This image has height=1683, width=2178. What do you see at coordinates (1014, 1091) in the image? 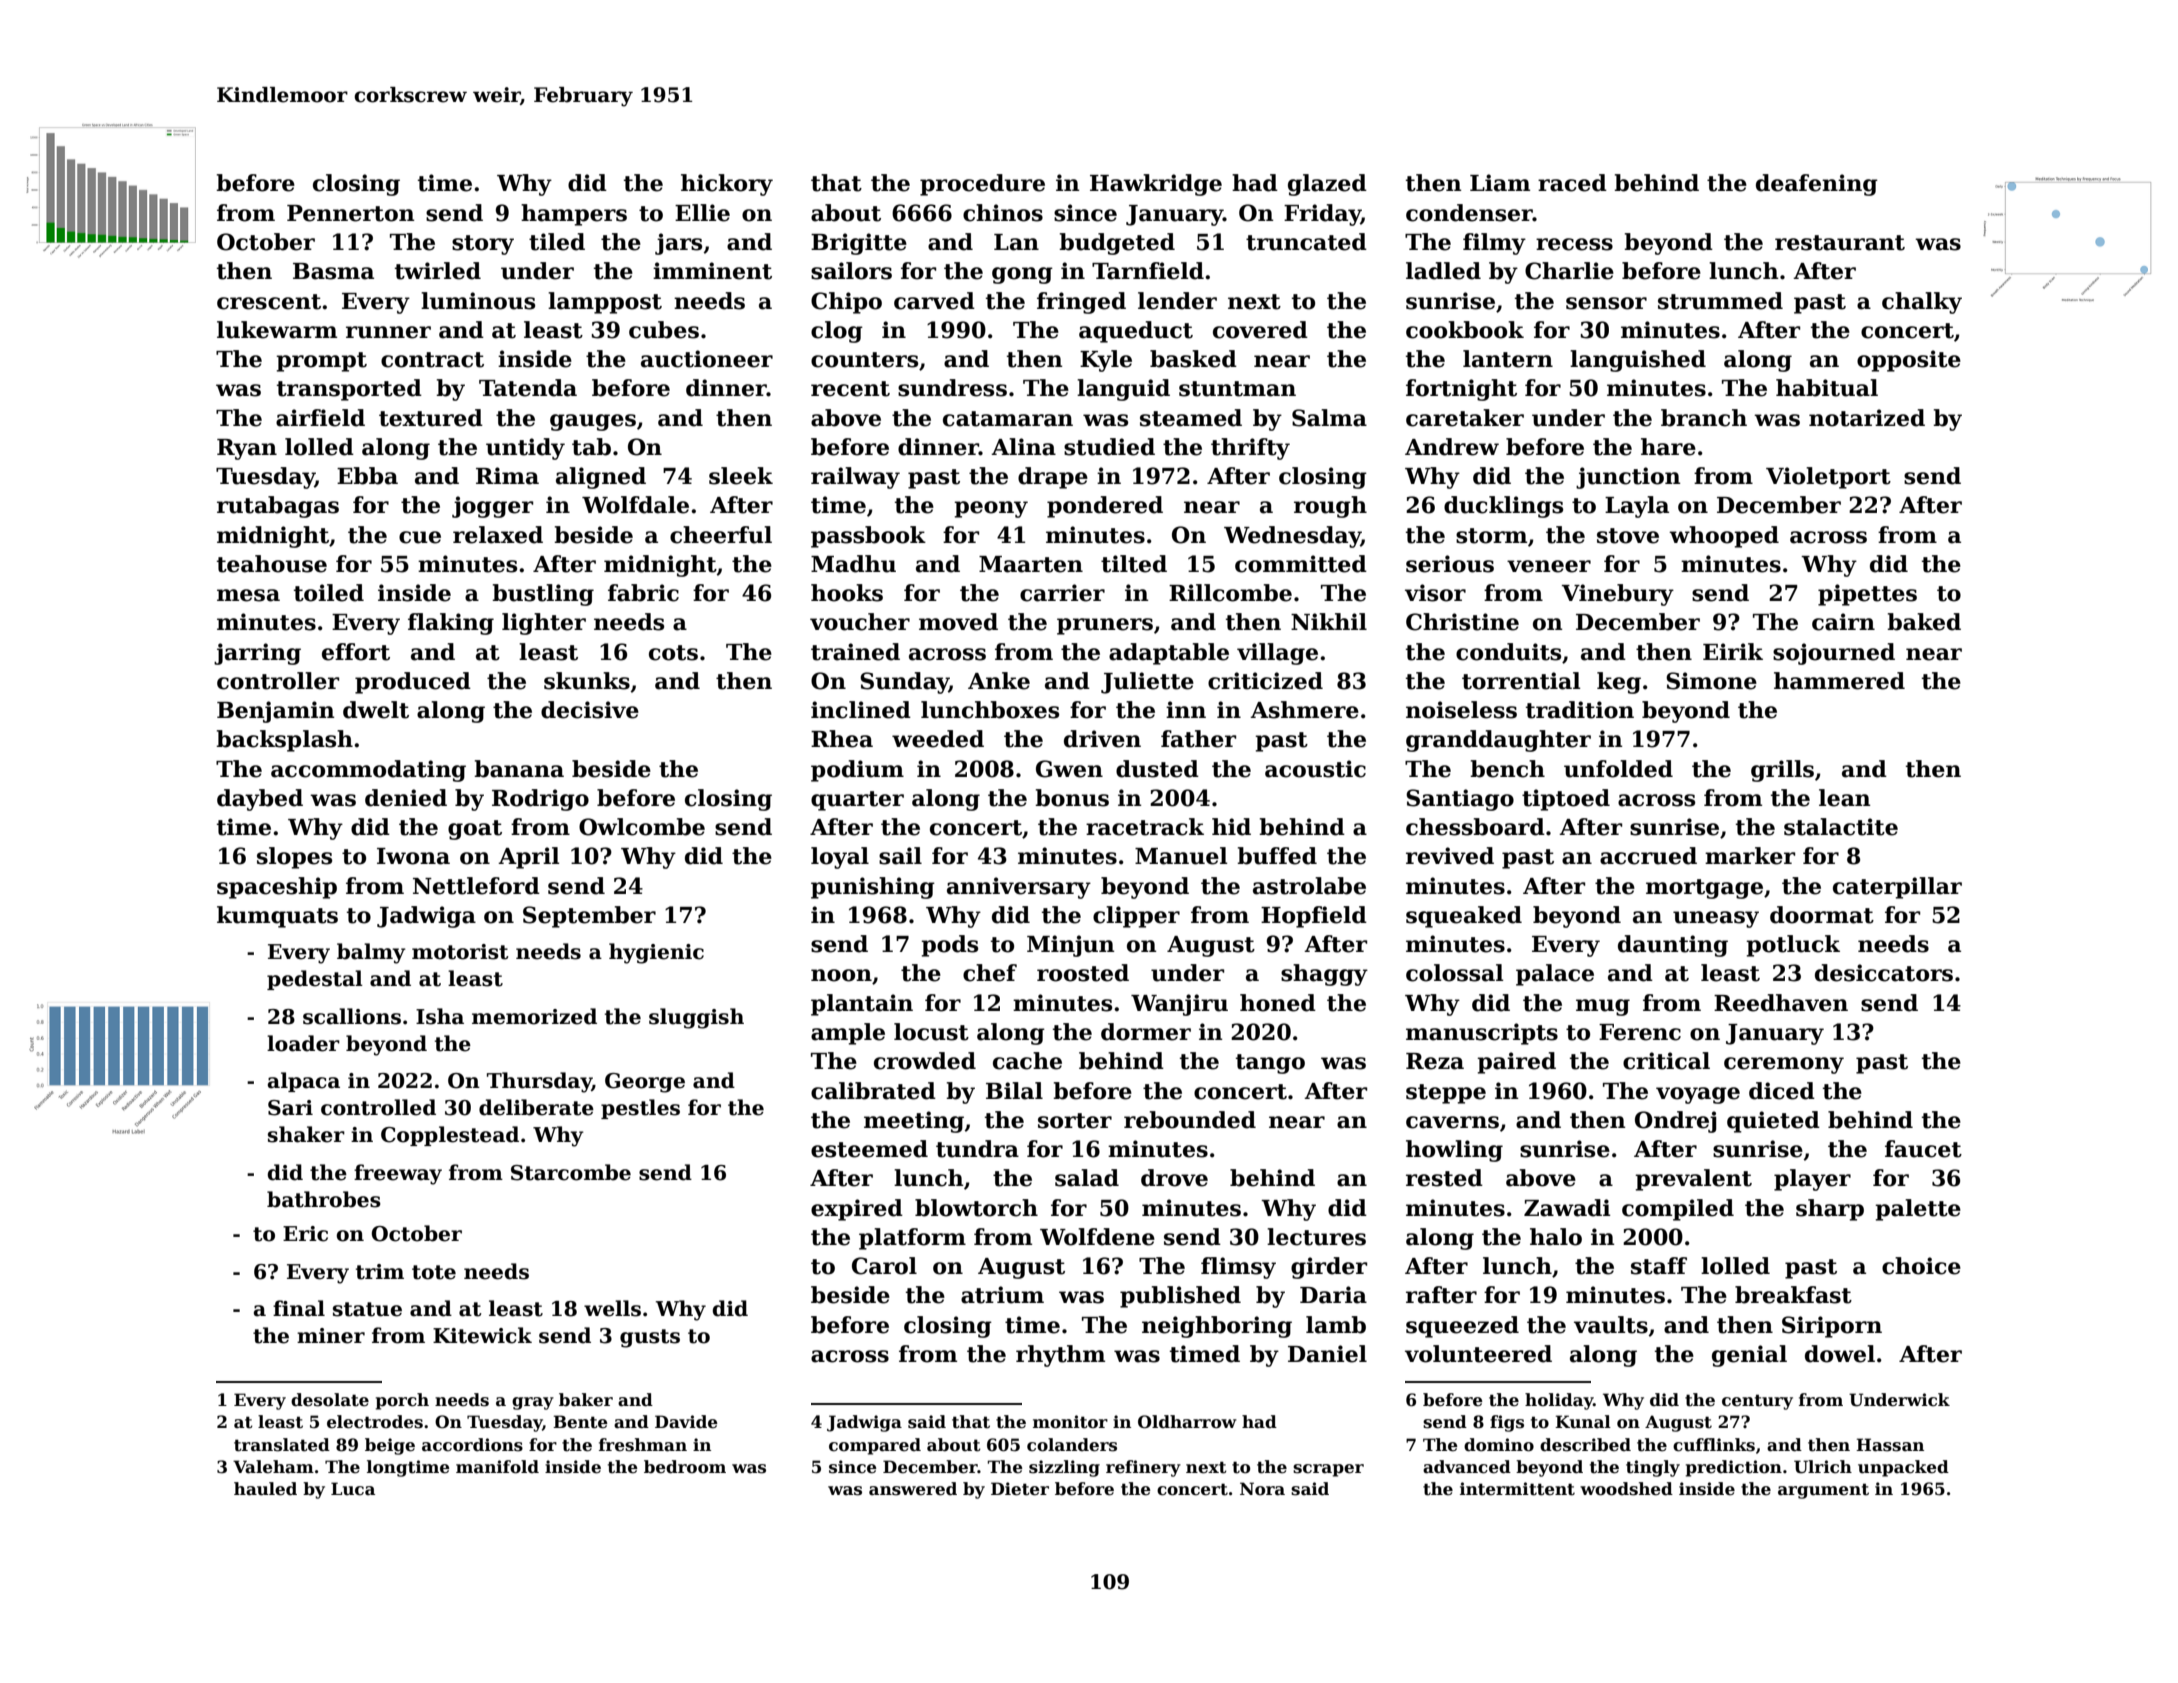
I see `Bilal` at bounding box center [1014, 1091].
